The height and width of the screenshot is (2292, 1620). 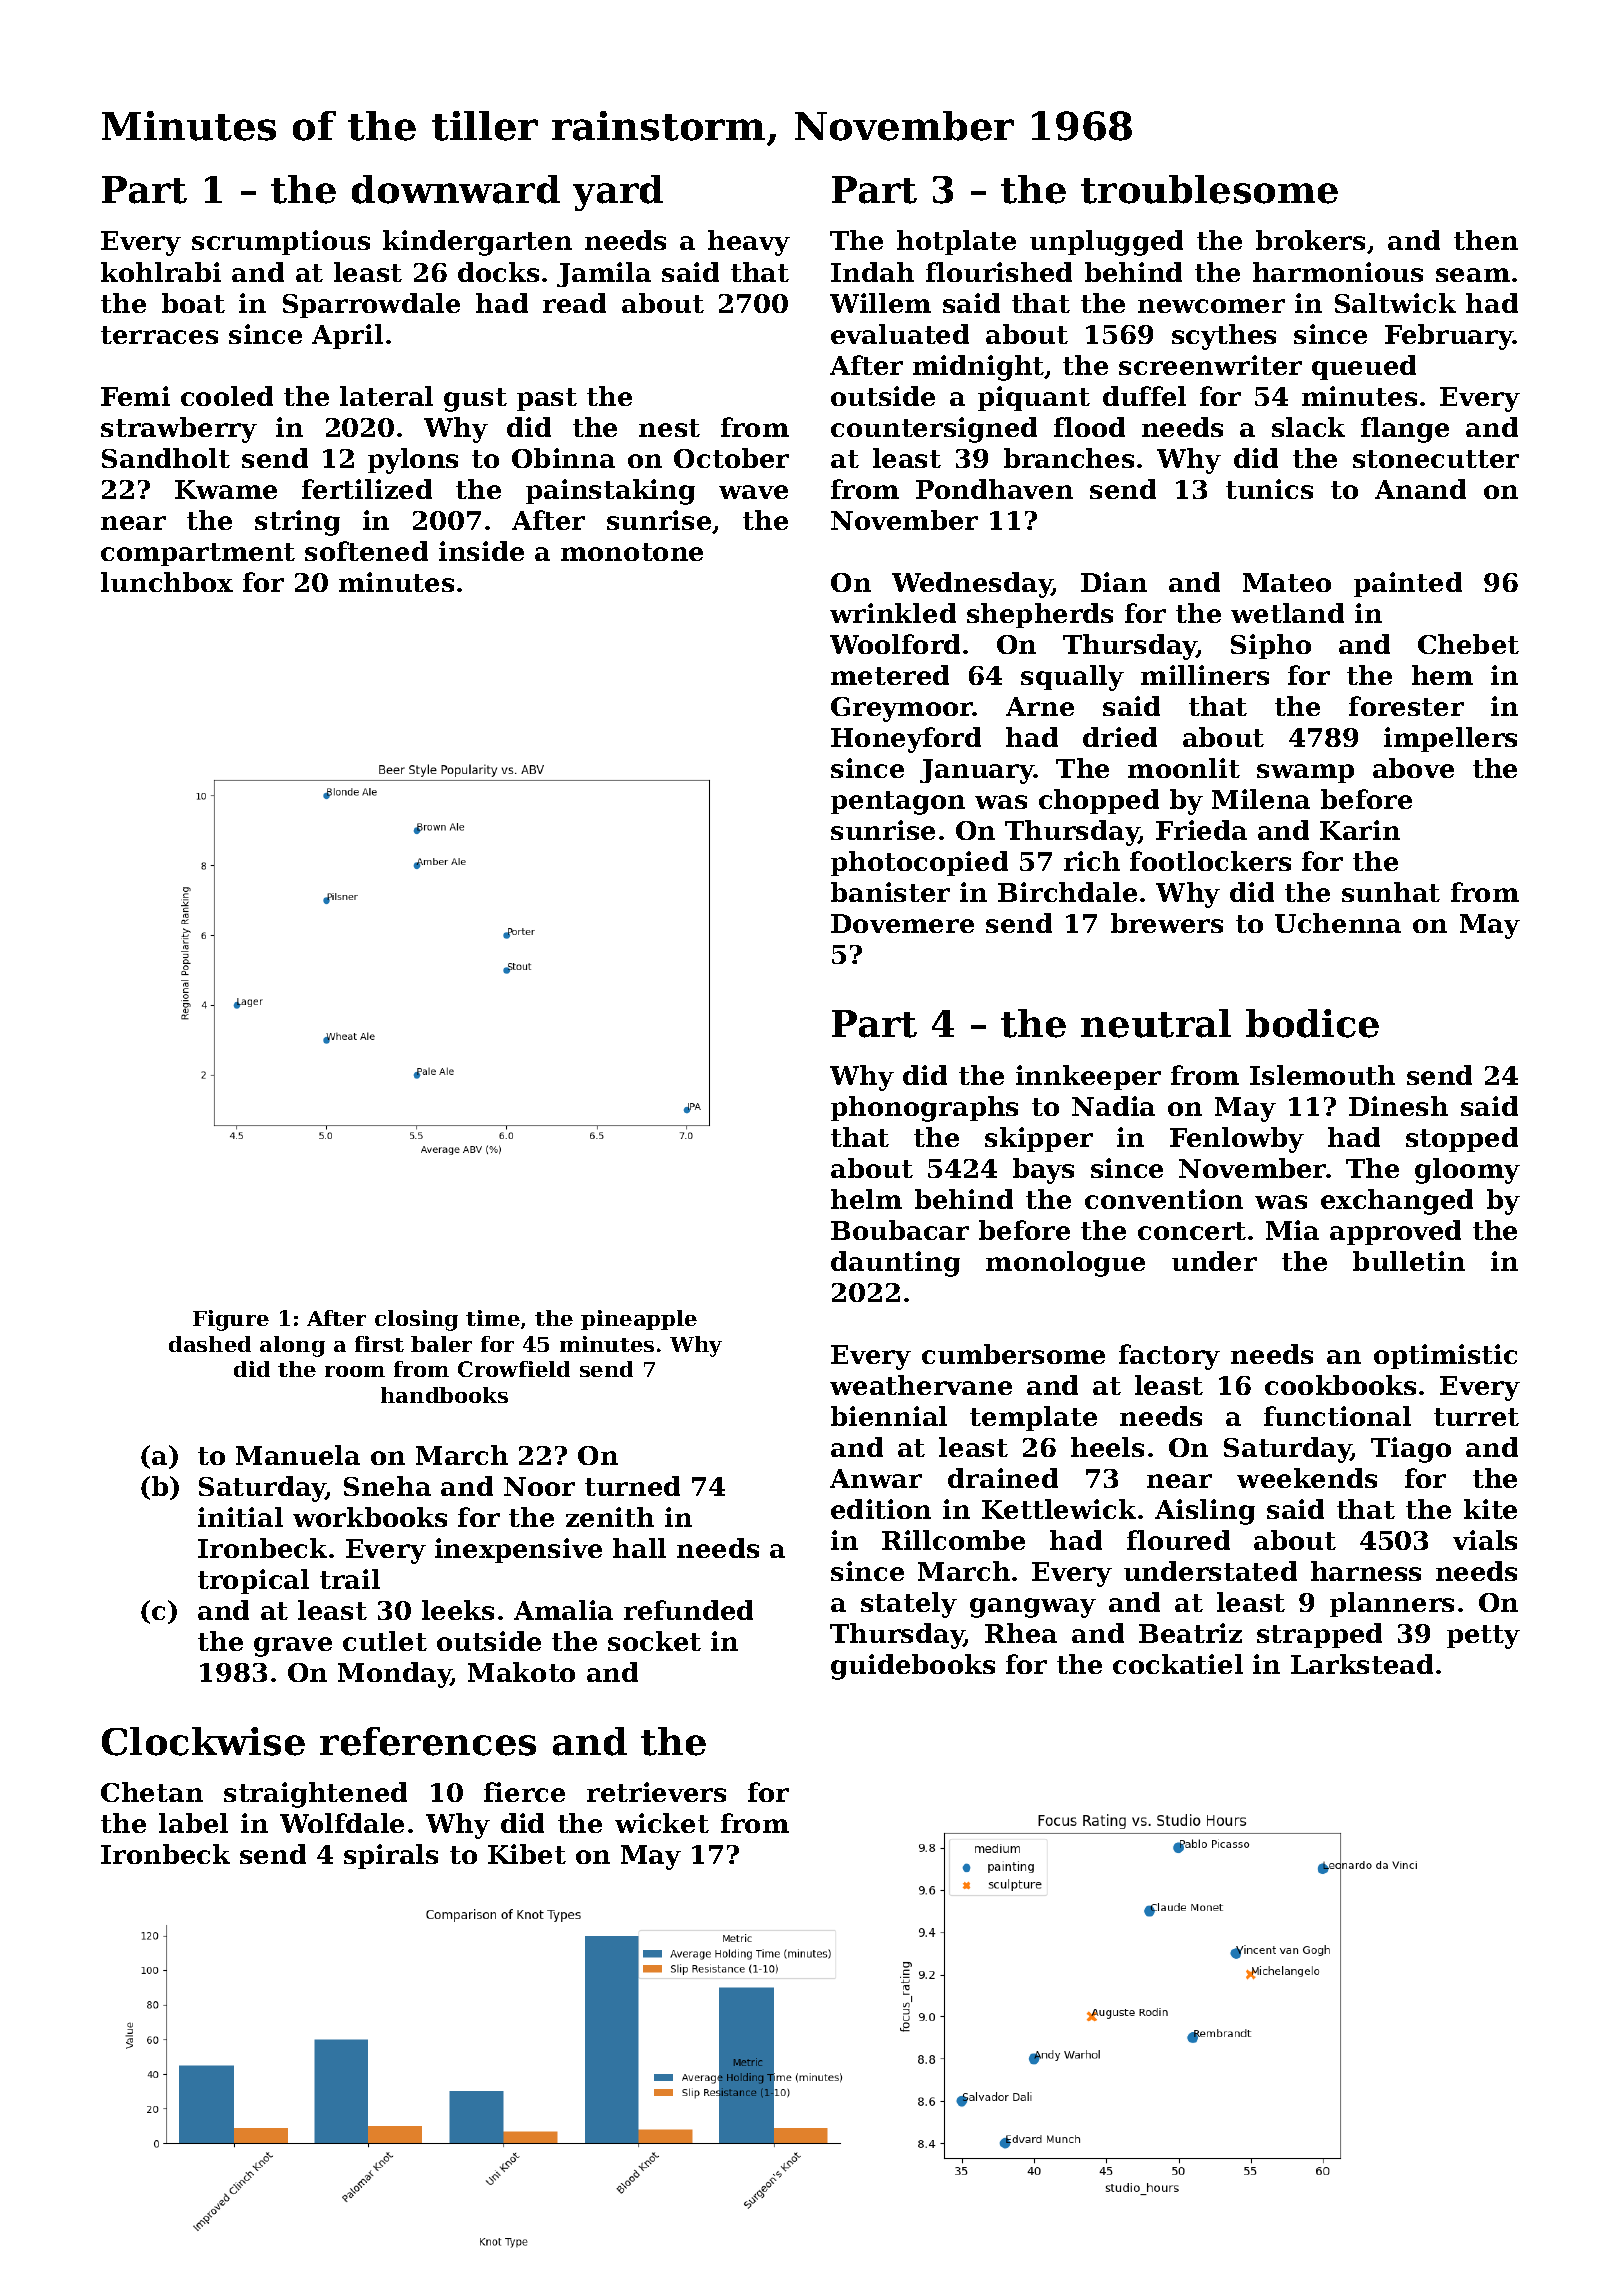 What do you see at coordinates (1308, 427) in the screenshot?
I see `slack` at bounding box center [1308, 427].
